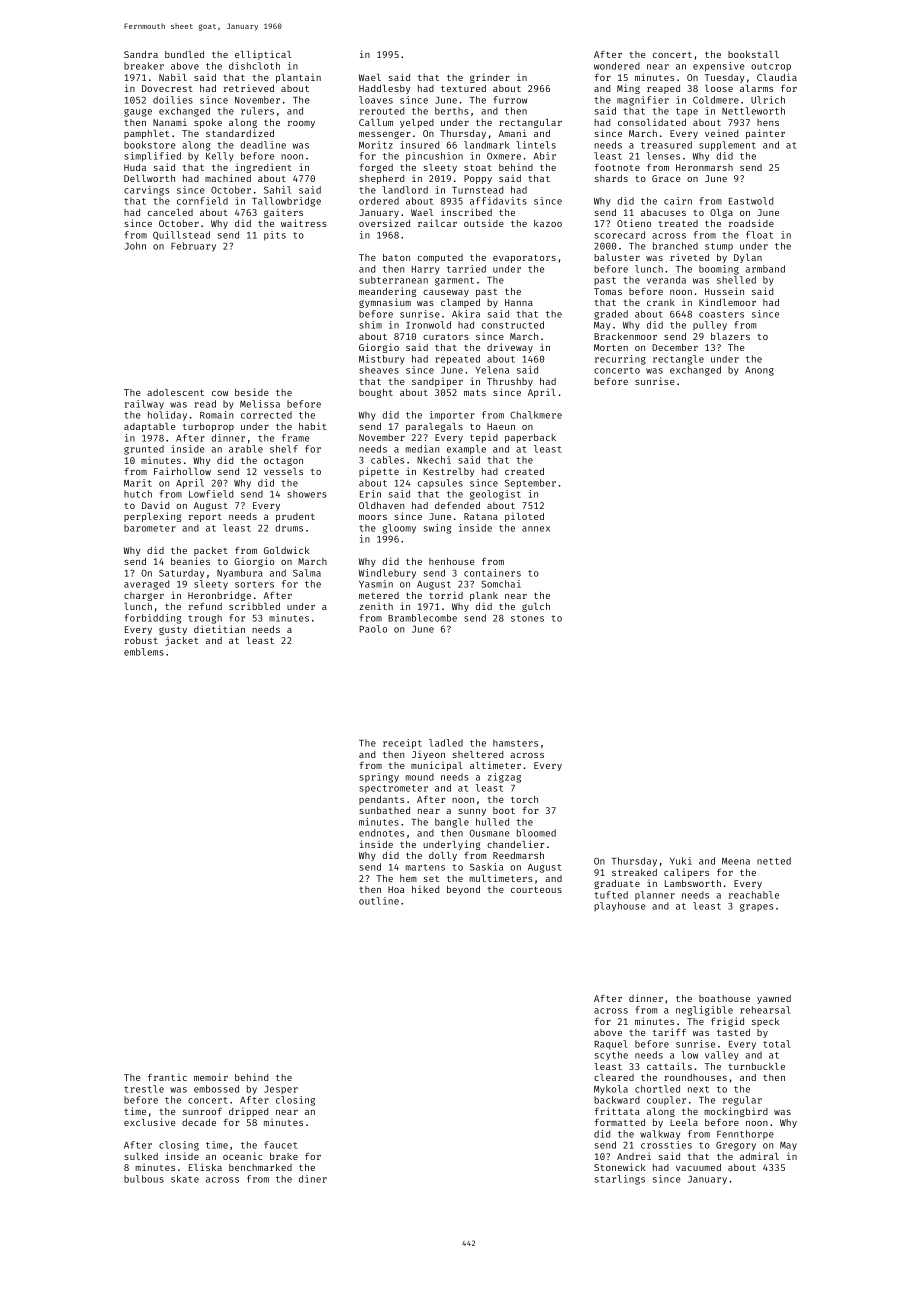 The width and height of the page is (924, 1308). I want to click on beyond, so click(463, 890).
